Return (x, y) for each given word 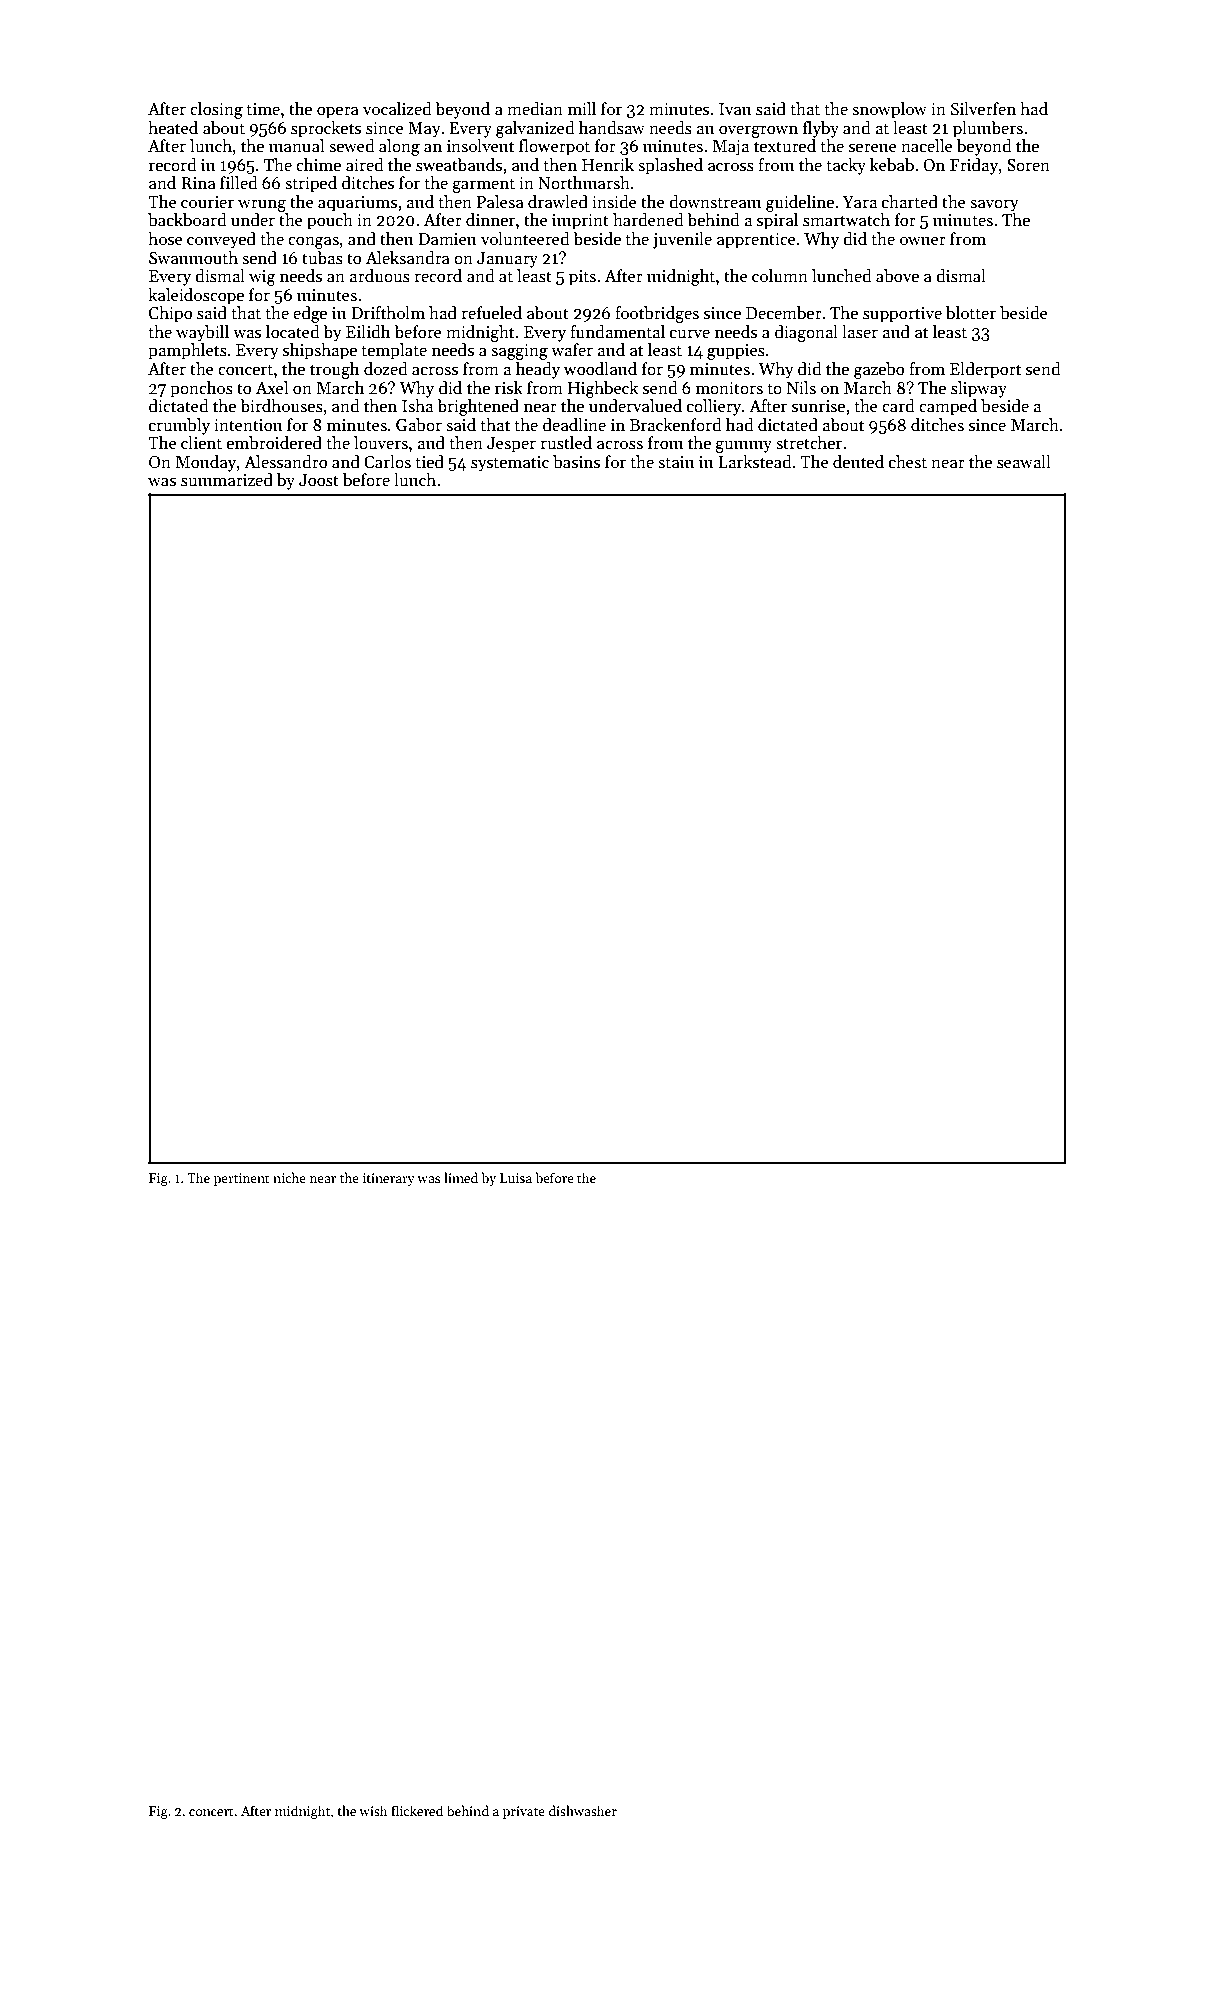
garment (483, 185)
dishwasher (583, 1810)
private (524, 1812)
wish (373, 1810)
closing (216, 110)
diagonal (806, 333)
